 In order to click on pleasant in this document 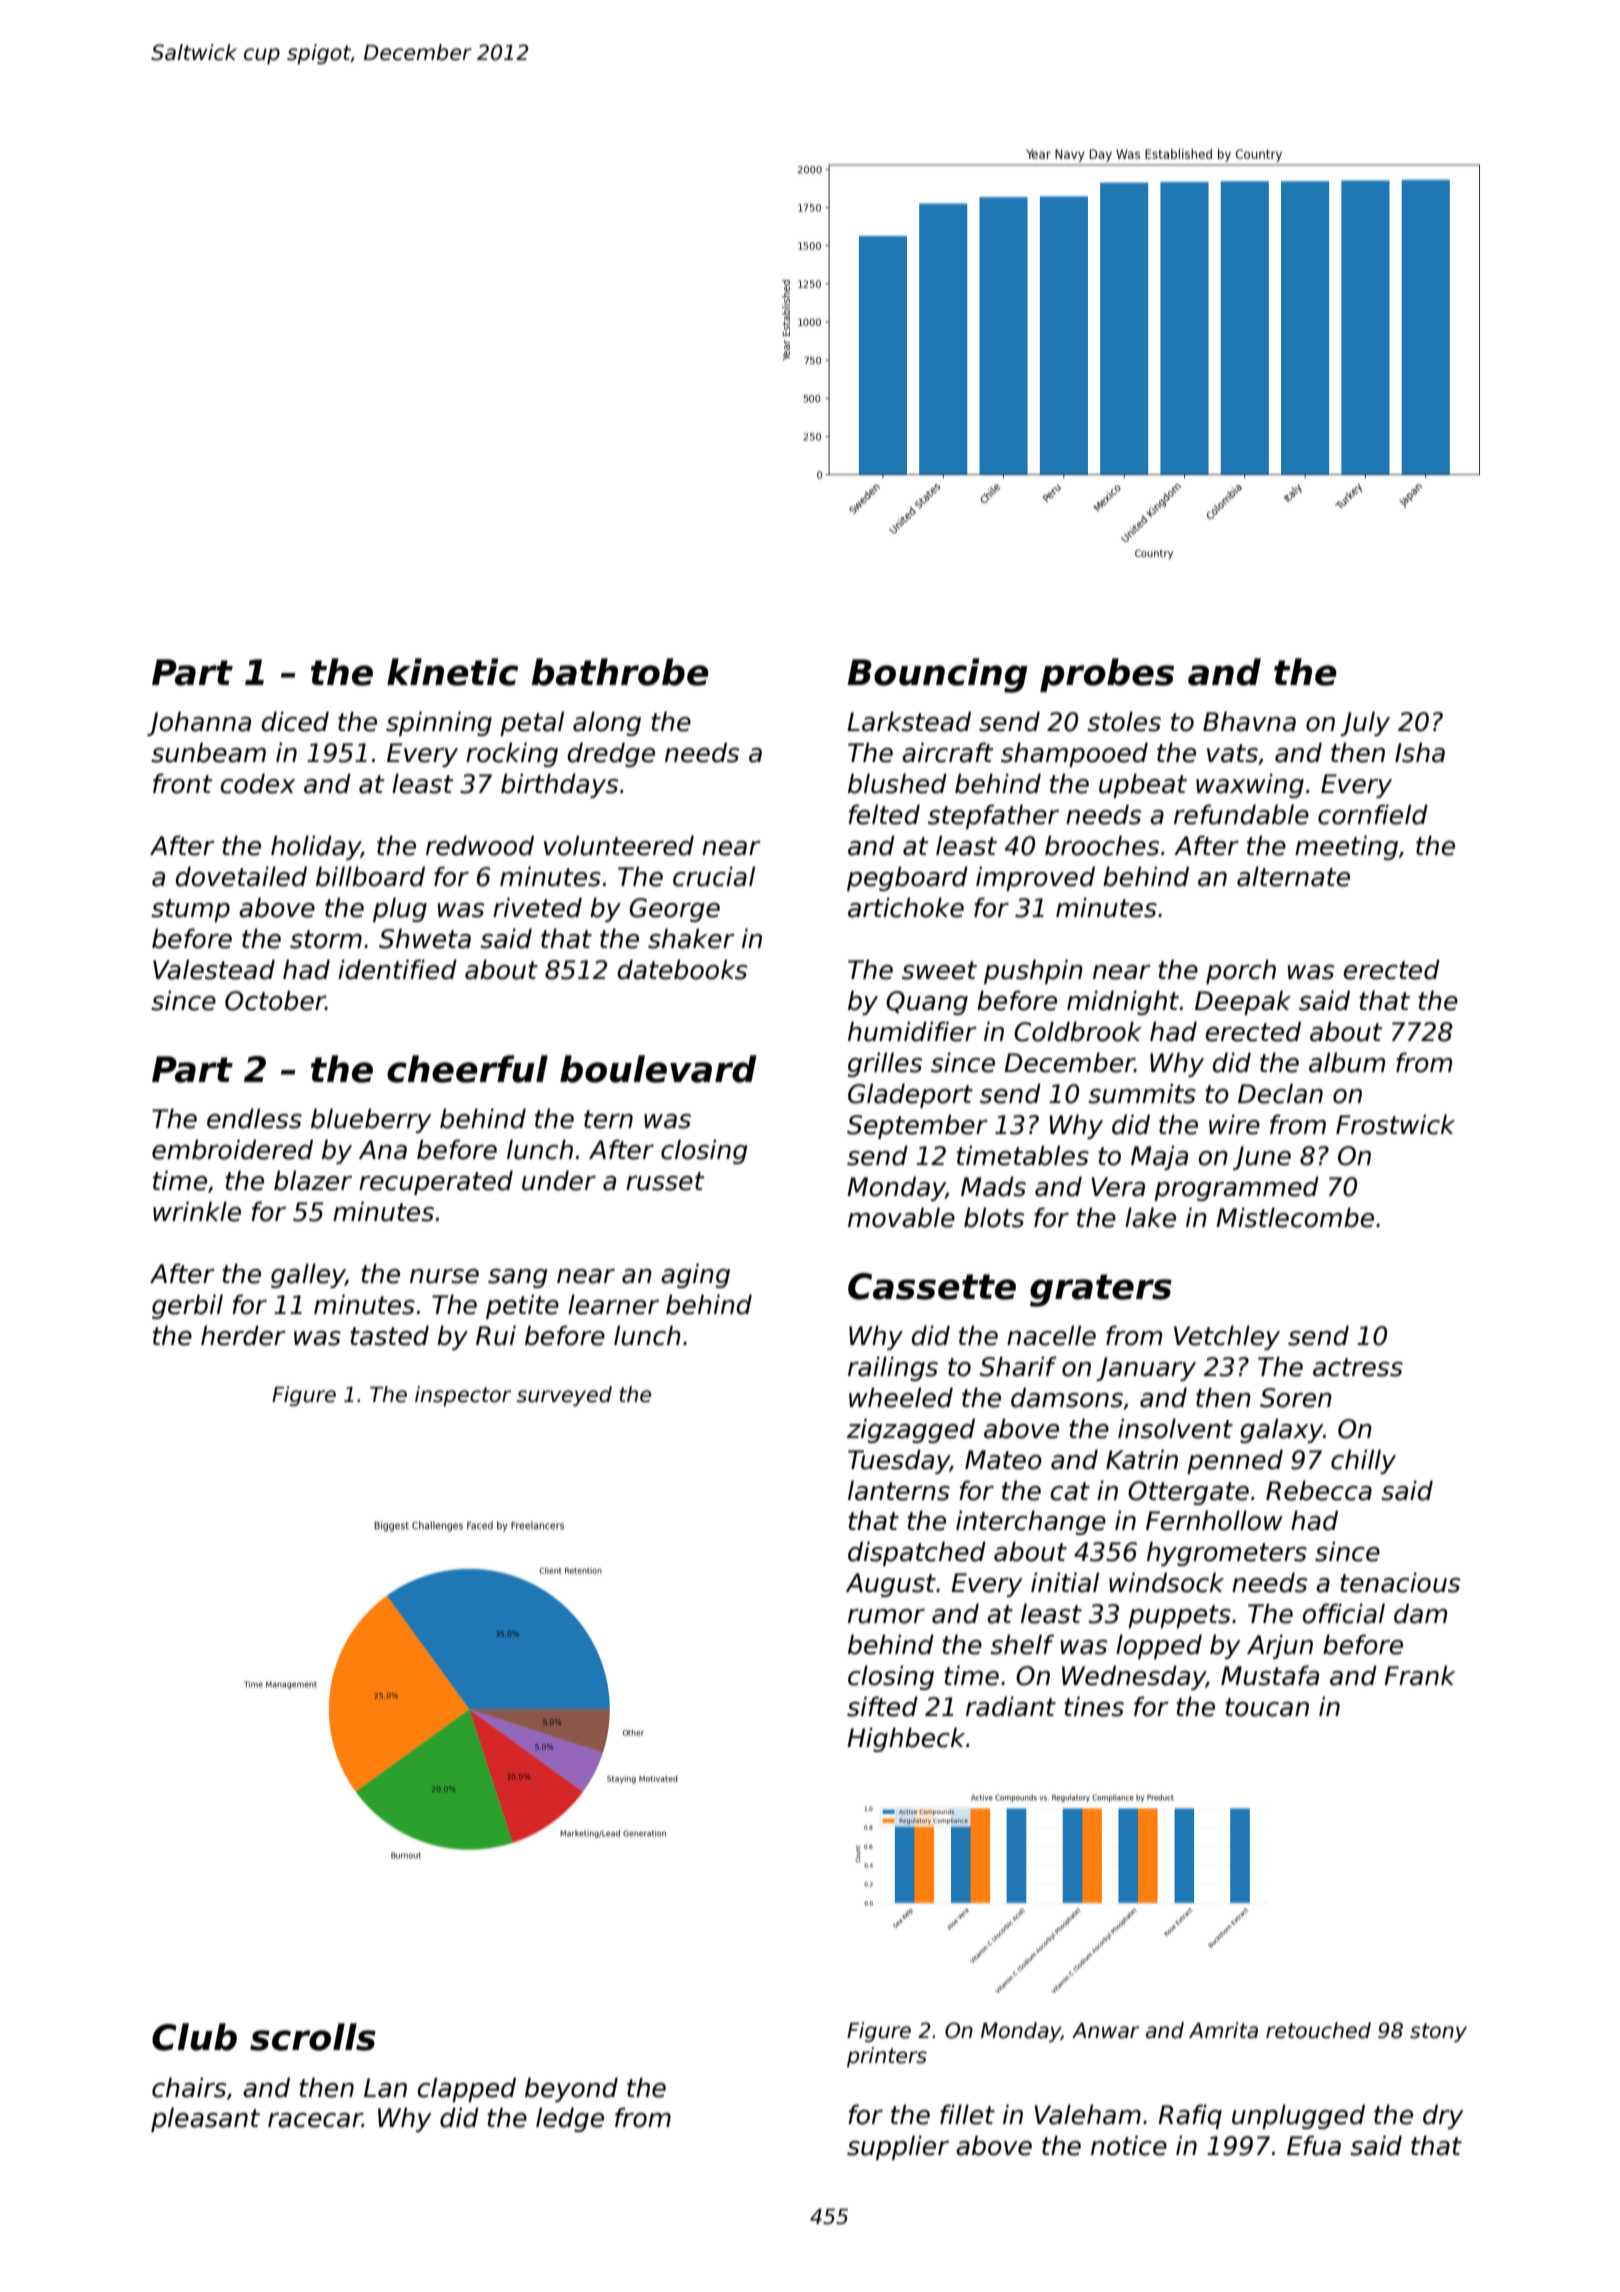, I will do `click(205, 2119)`.
